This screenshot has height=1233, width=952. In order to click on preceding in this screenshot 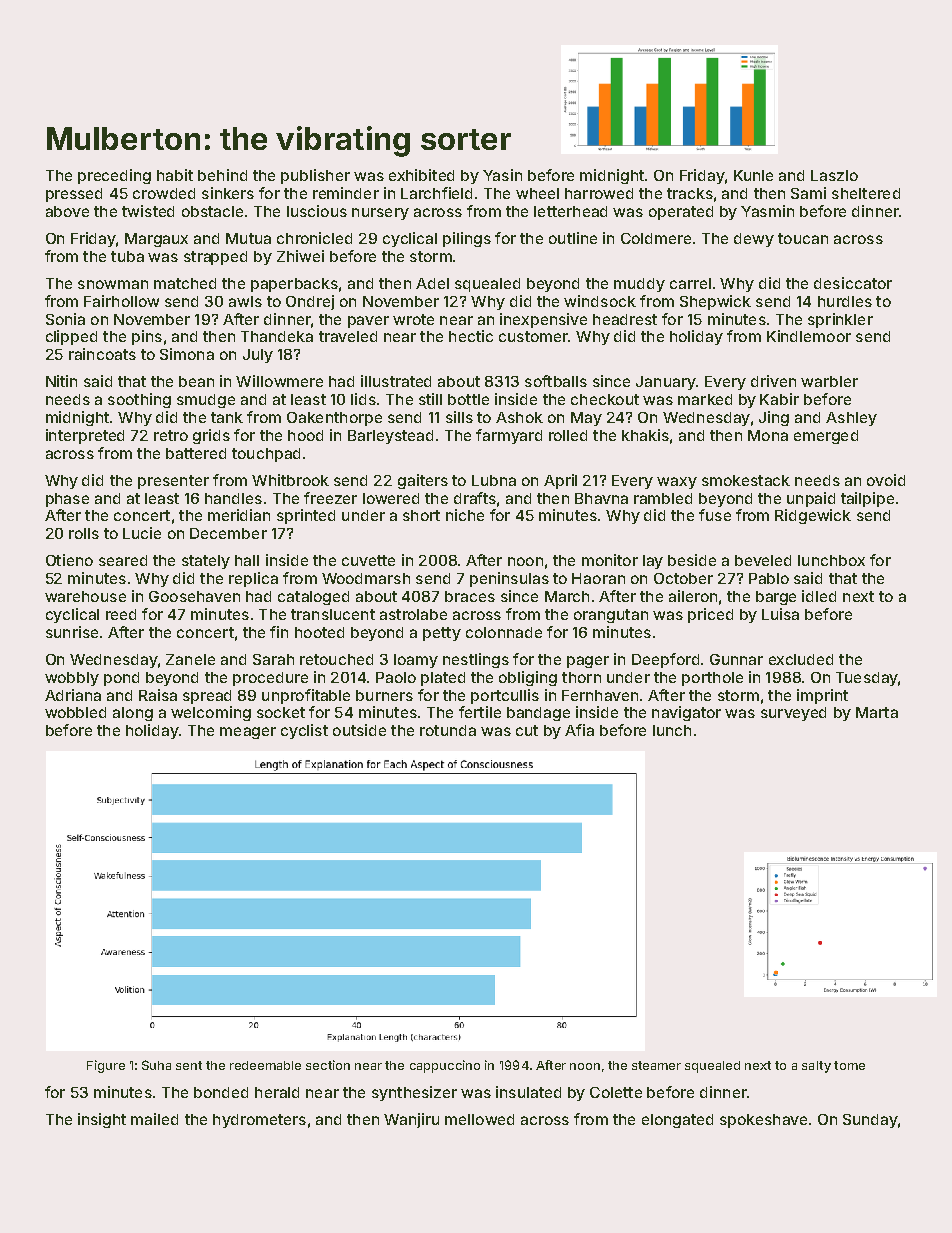, I will do `click(114, 176)`.
